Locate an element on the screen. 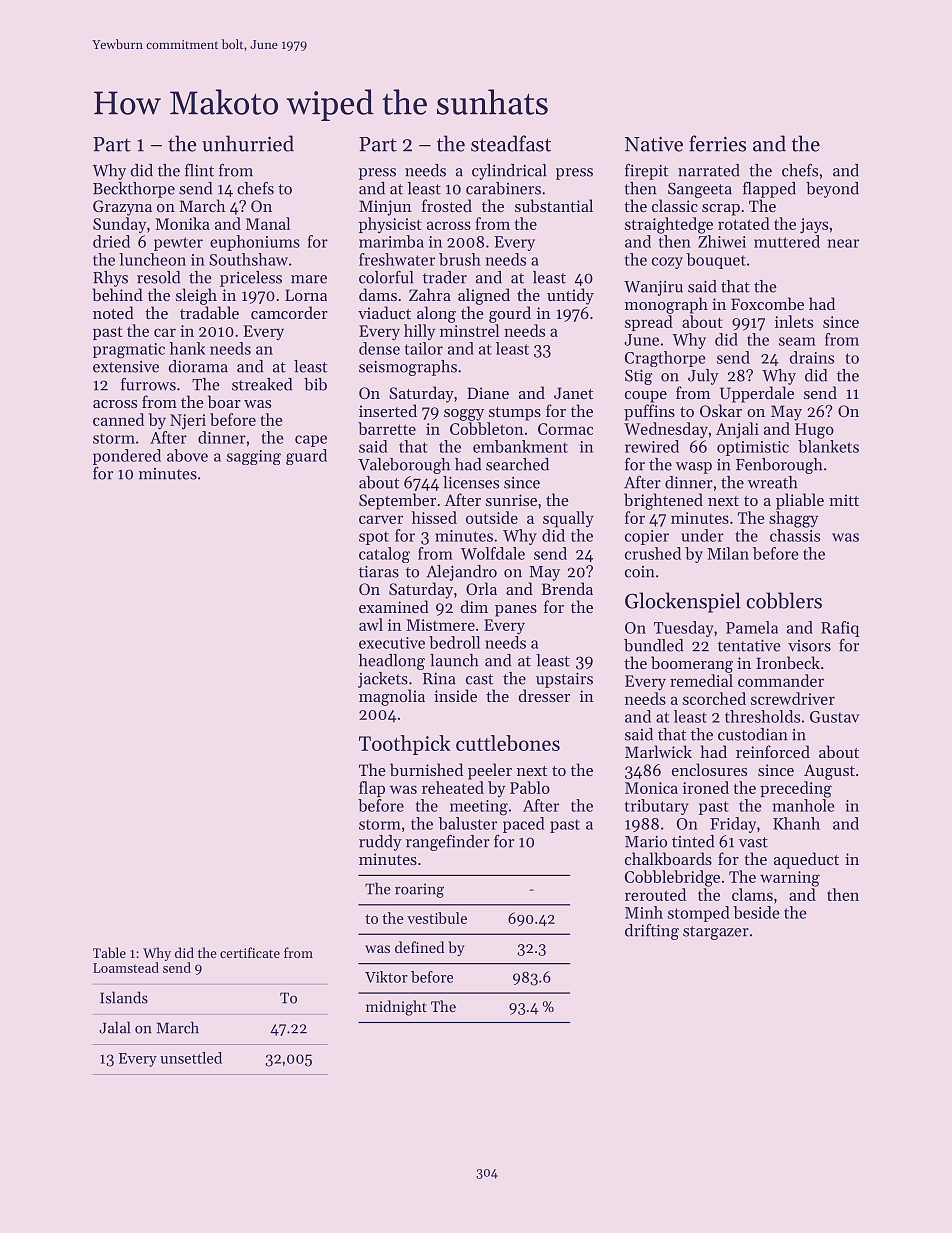  dresser is located at coordinates (544, 695).
